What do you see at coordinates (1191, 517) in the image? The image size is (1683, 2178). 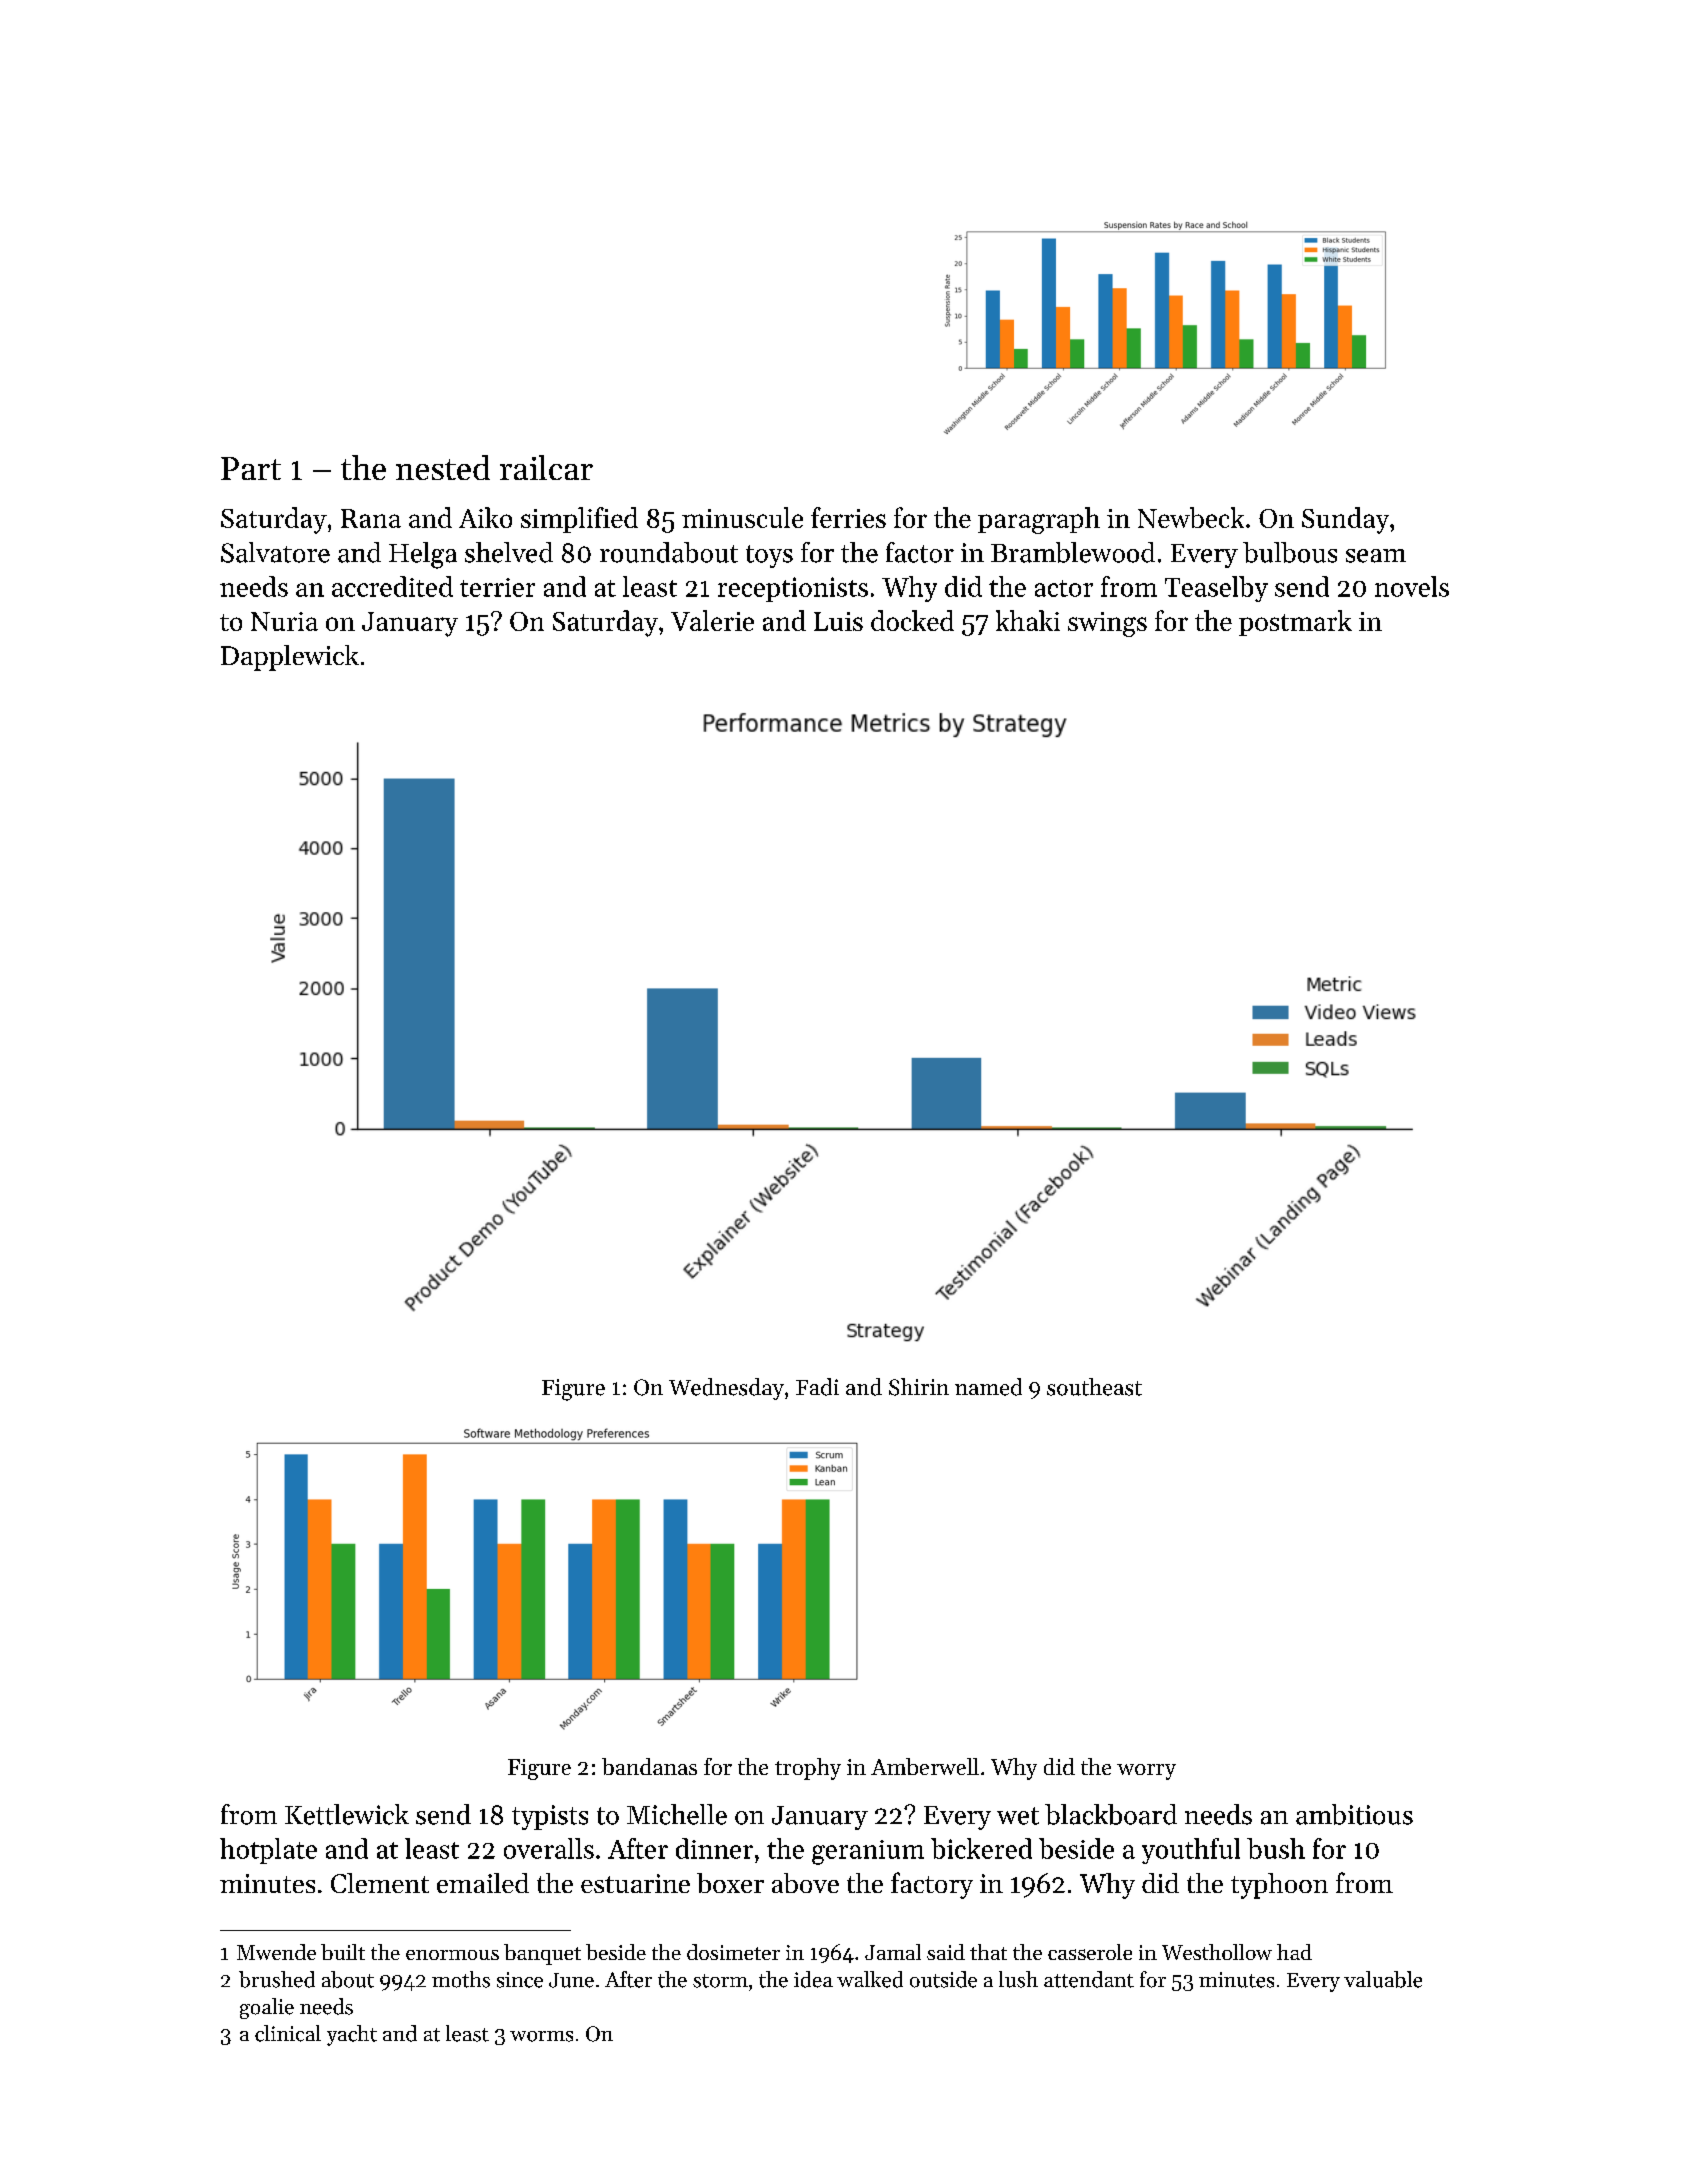 I see `Newbeck` at bounding box center [1191, 517].
